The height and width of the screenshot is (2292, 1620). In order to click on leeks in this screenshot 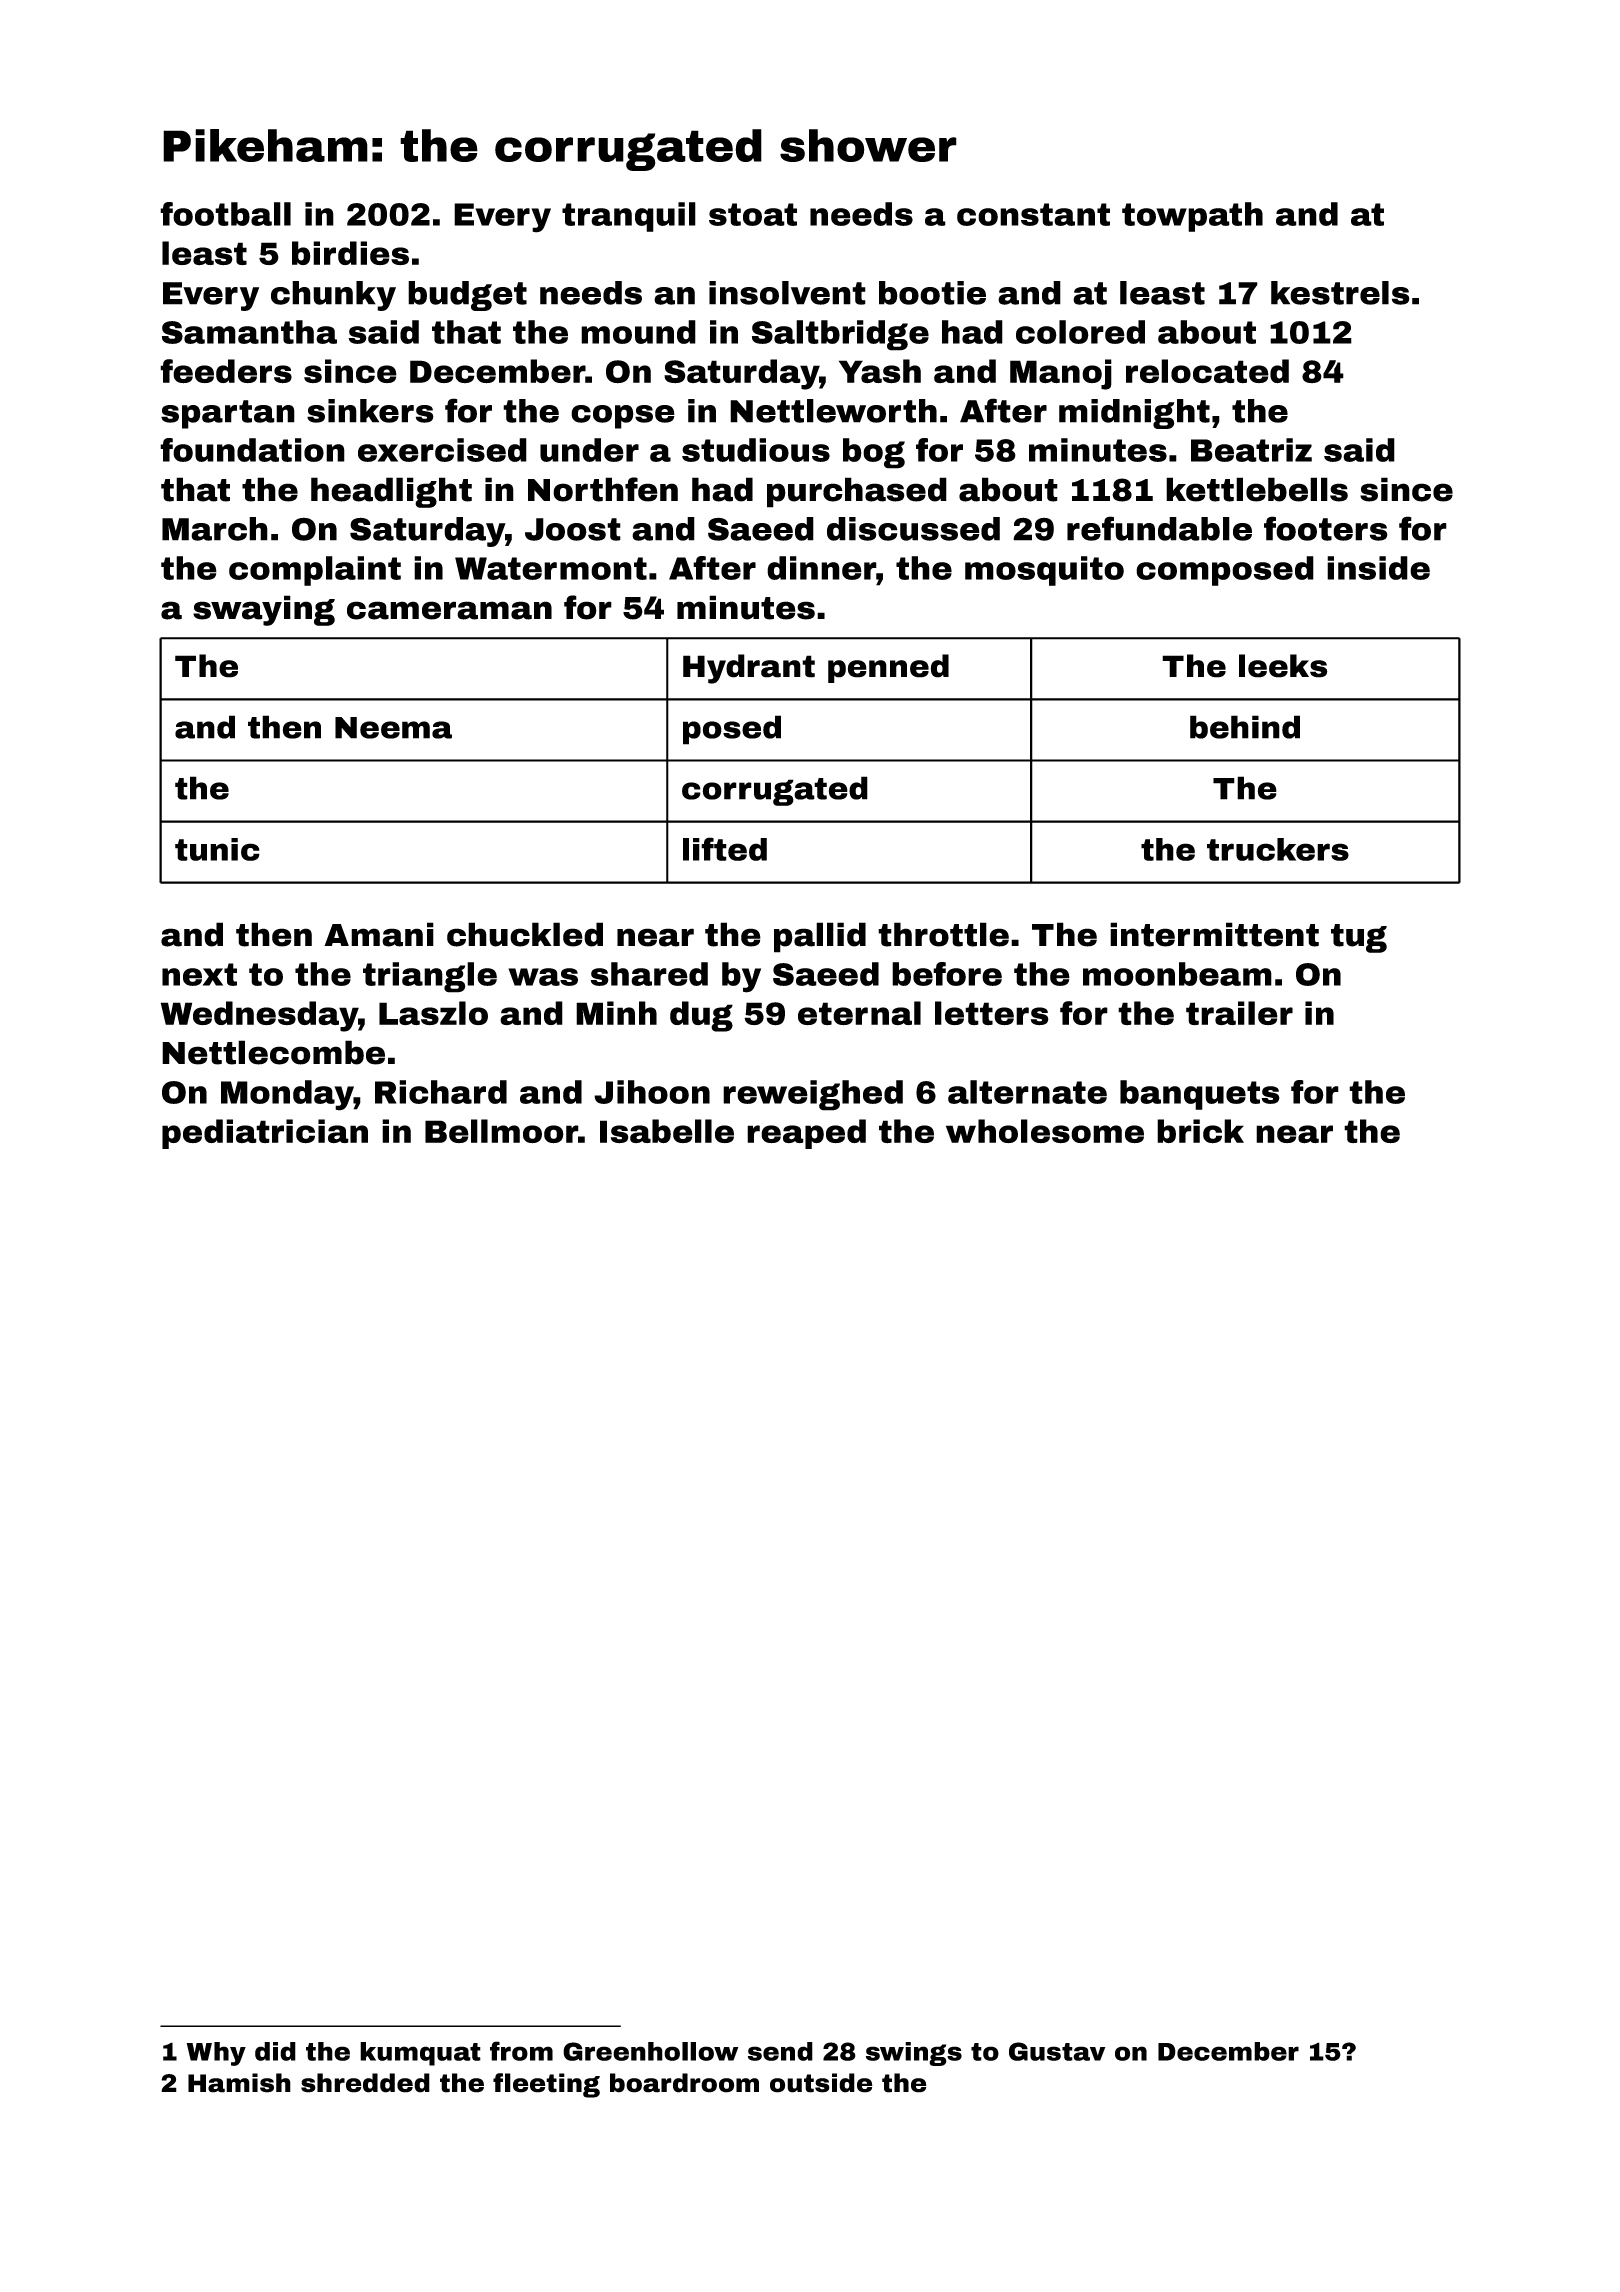, I will do `click(1283, 666)`.
